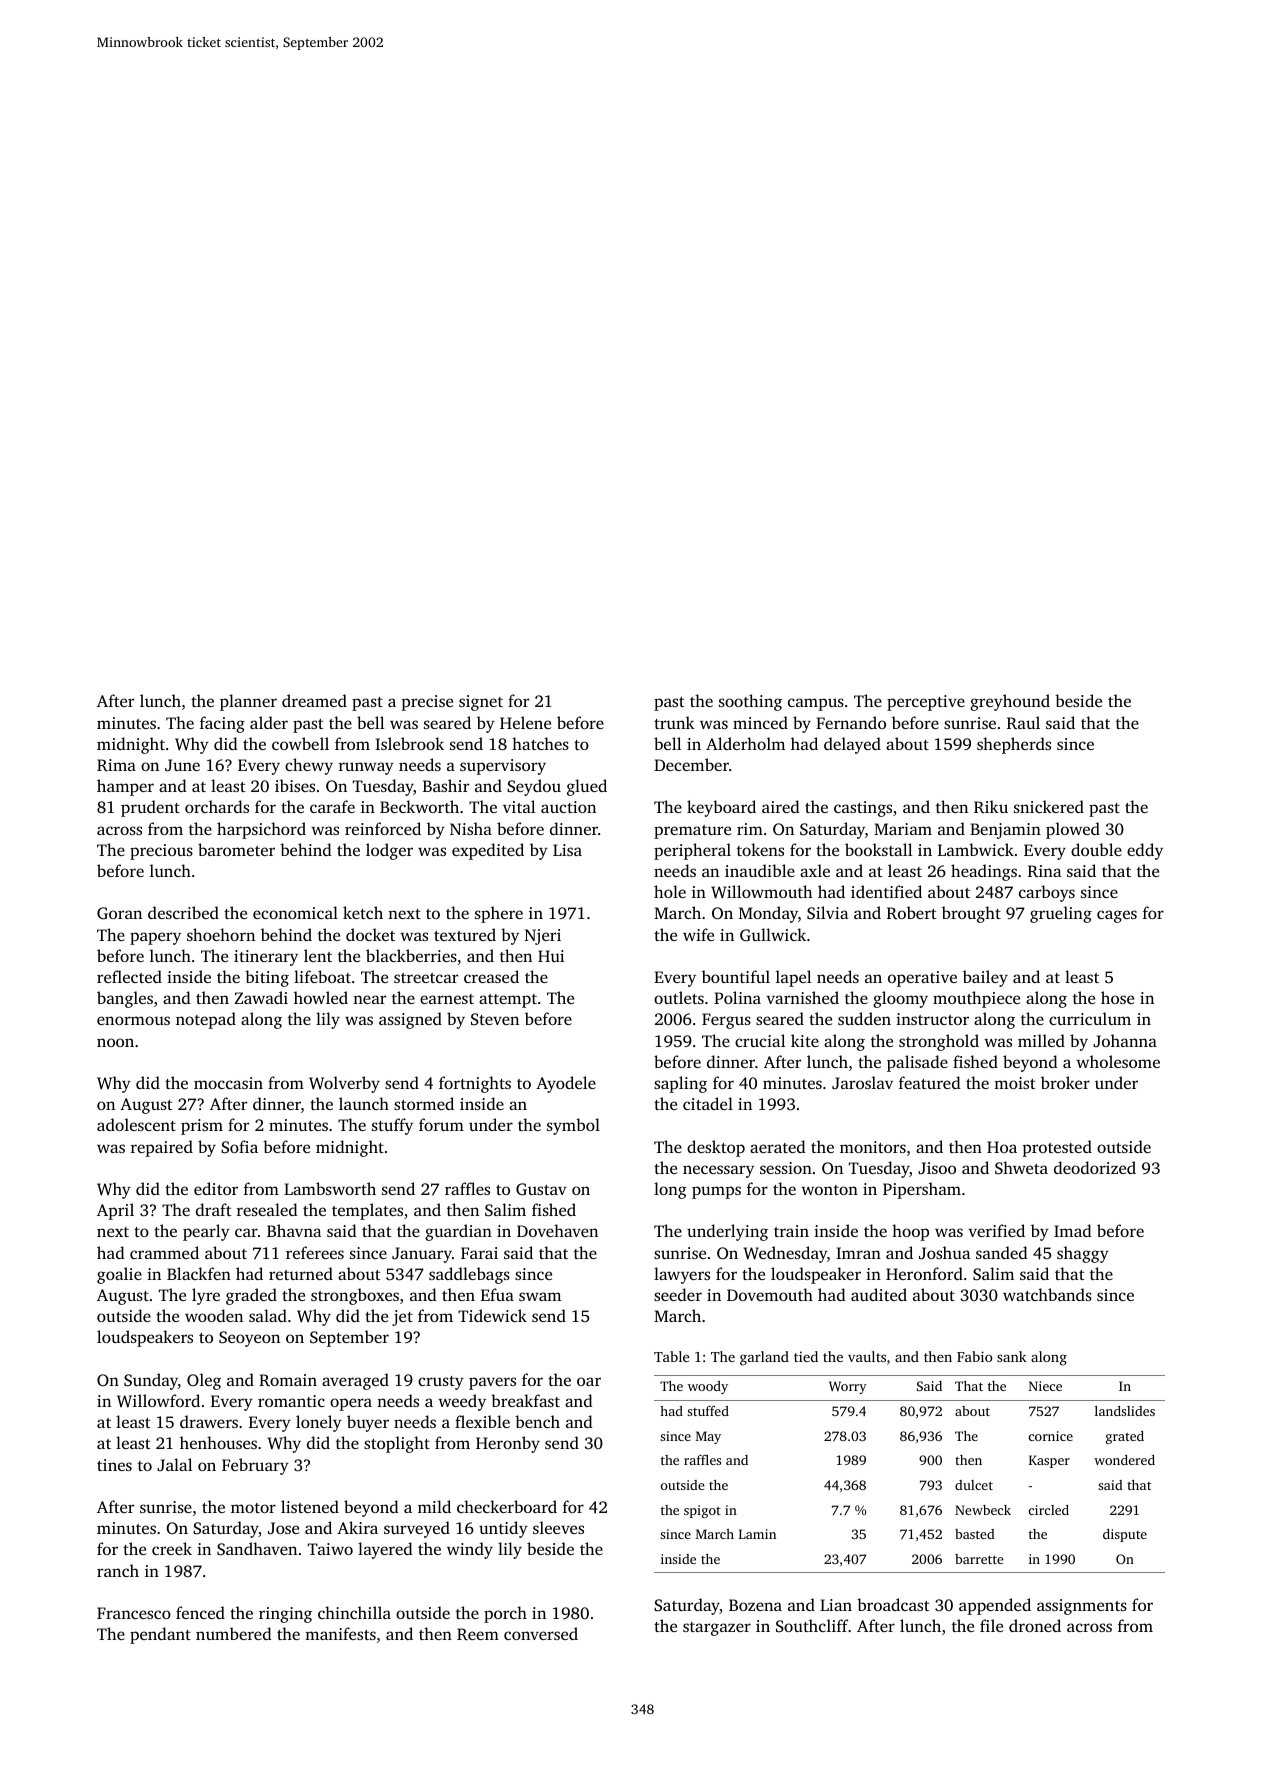 Image resolution: width=1262 pixels, height=1785 pixels. I want to click on adolescent, so click(136, 1124).
